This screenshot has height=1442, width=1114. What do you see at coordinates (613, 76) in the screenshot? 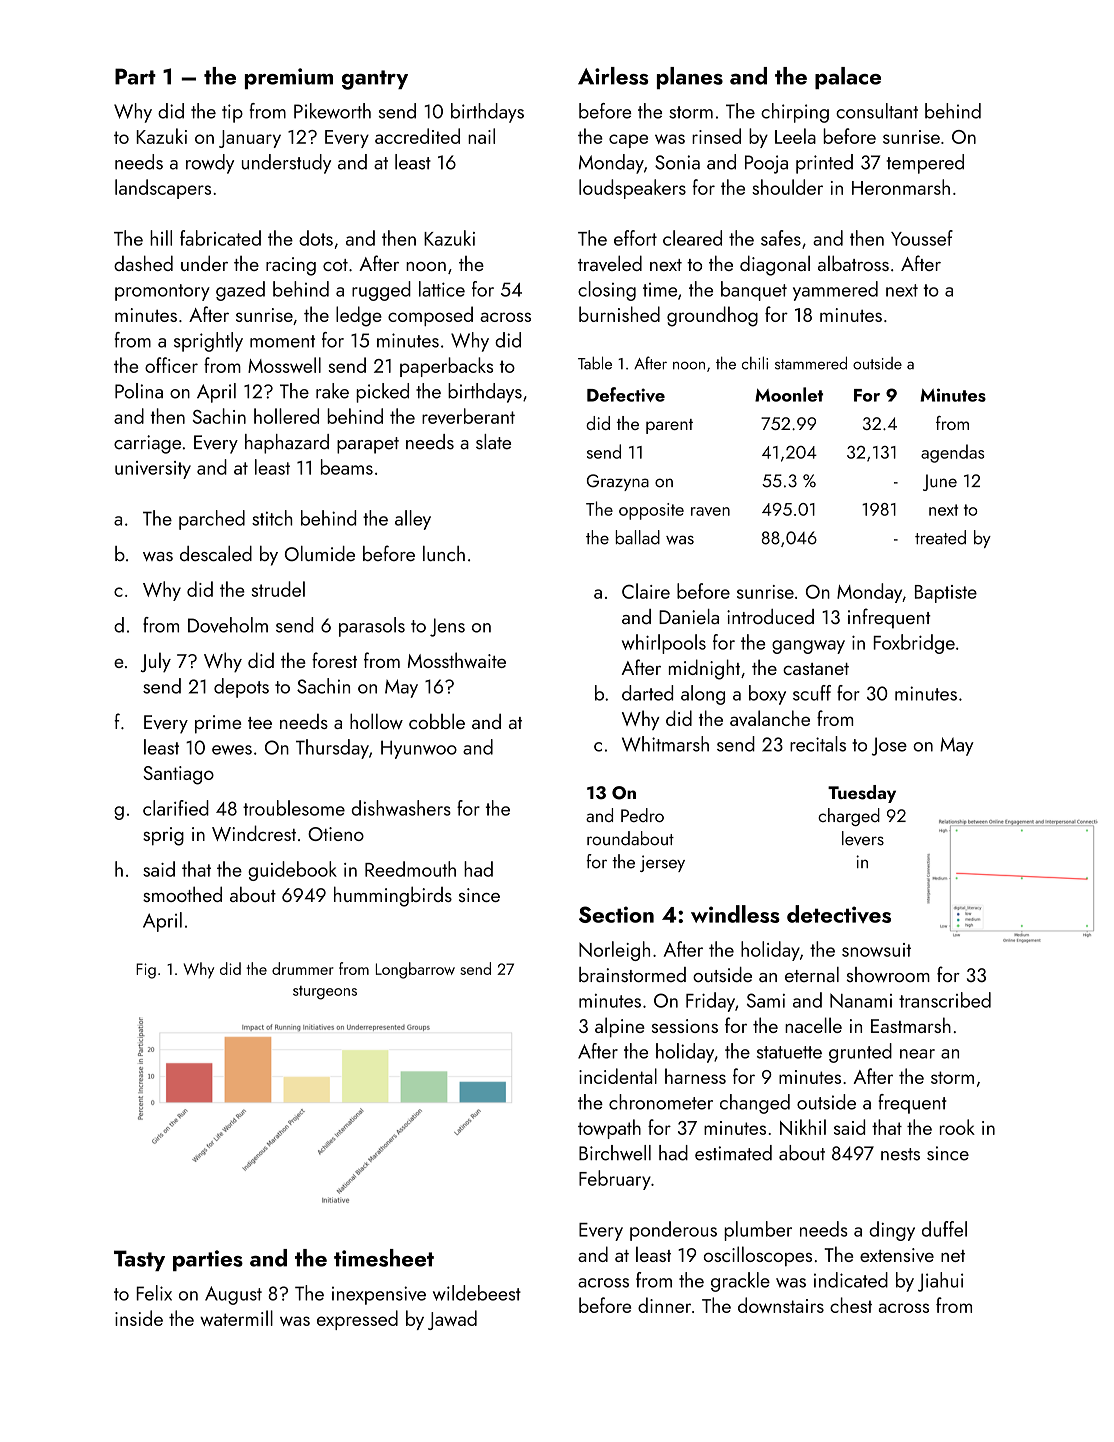
I see `Airless` at bounding box center [613, 76].
